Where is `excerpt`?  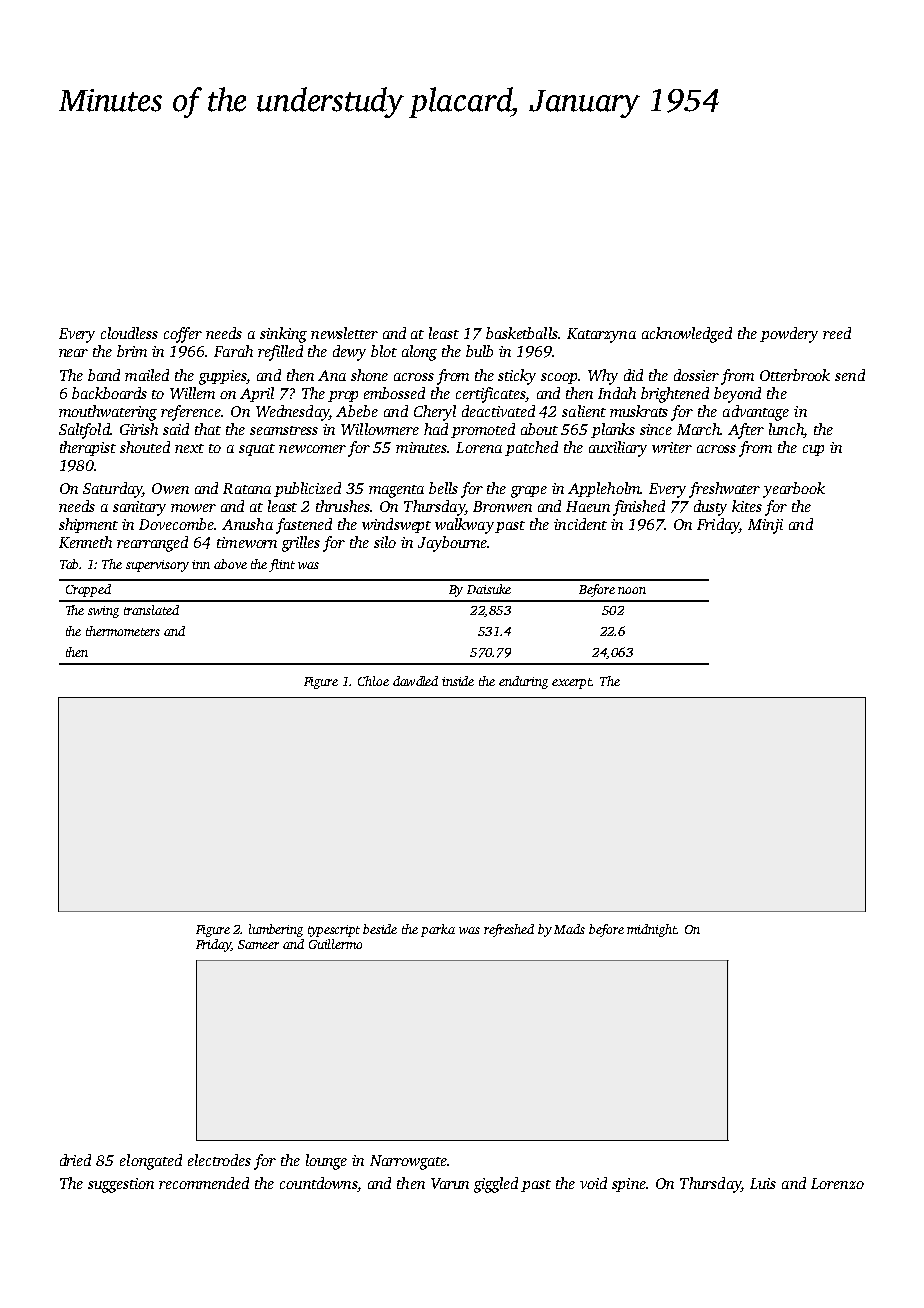
excerpt is located at coordinates (572, 683).
